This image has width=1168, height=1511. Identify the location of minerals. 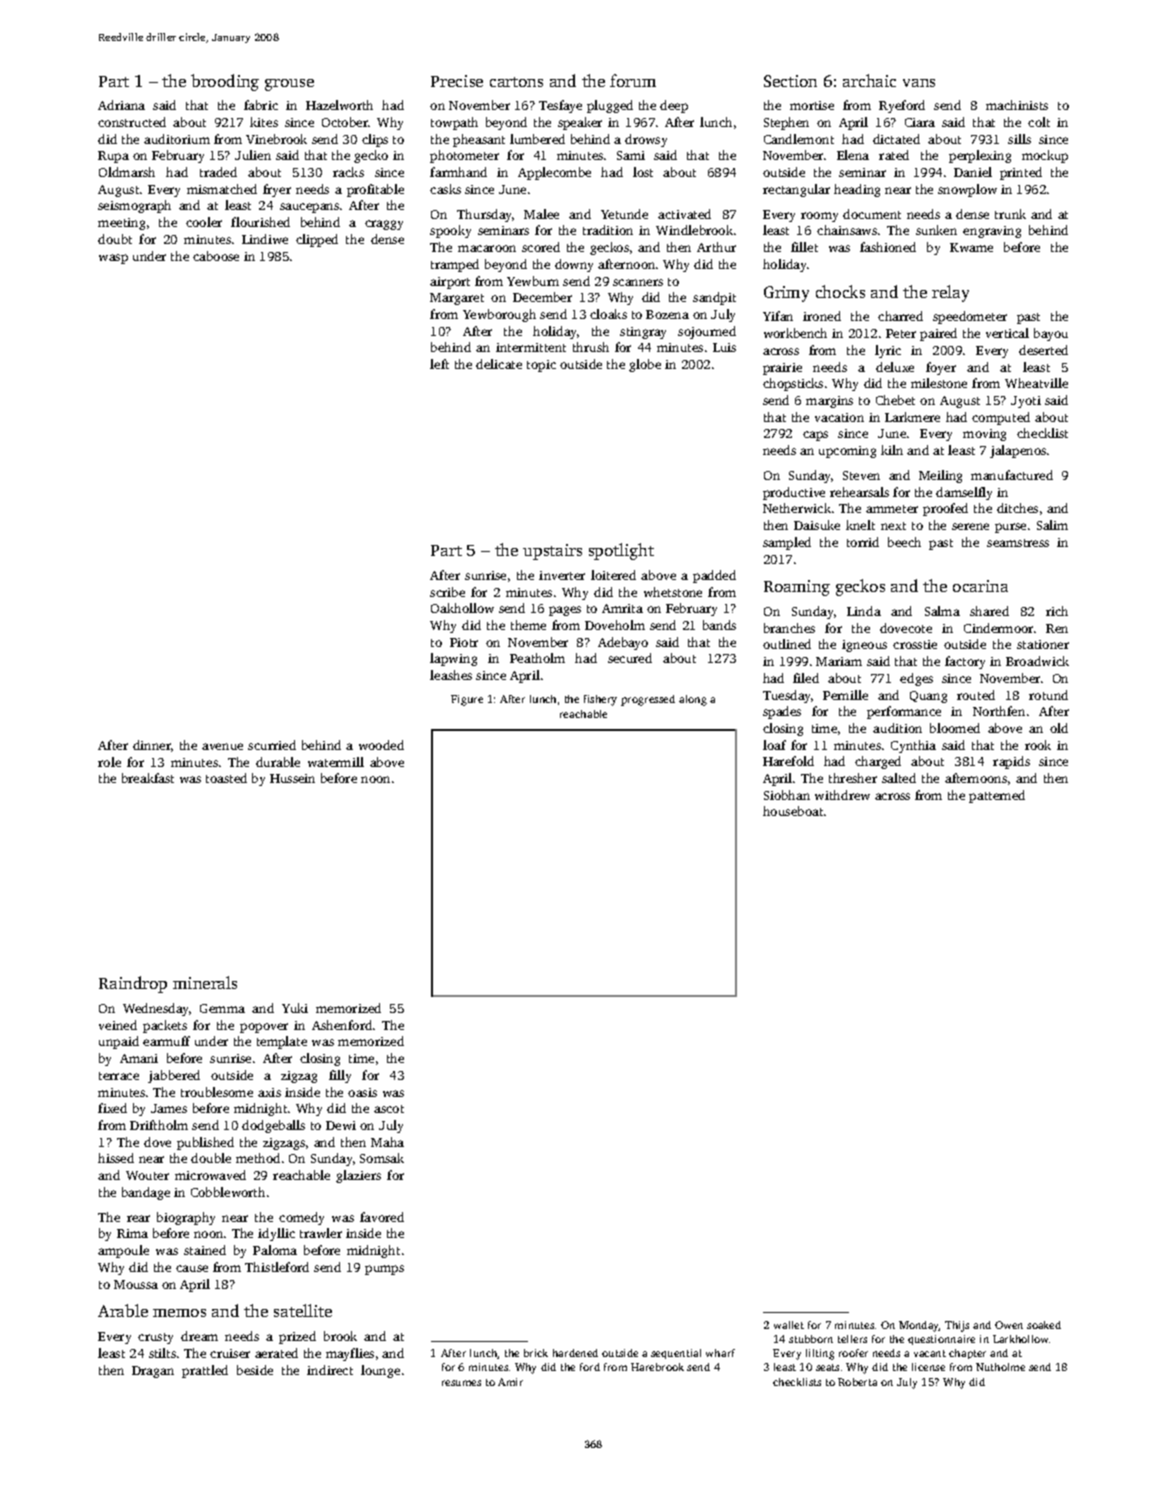
(205, 982).
